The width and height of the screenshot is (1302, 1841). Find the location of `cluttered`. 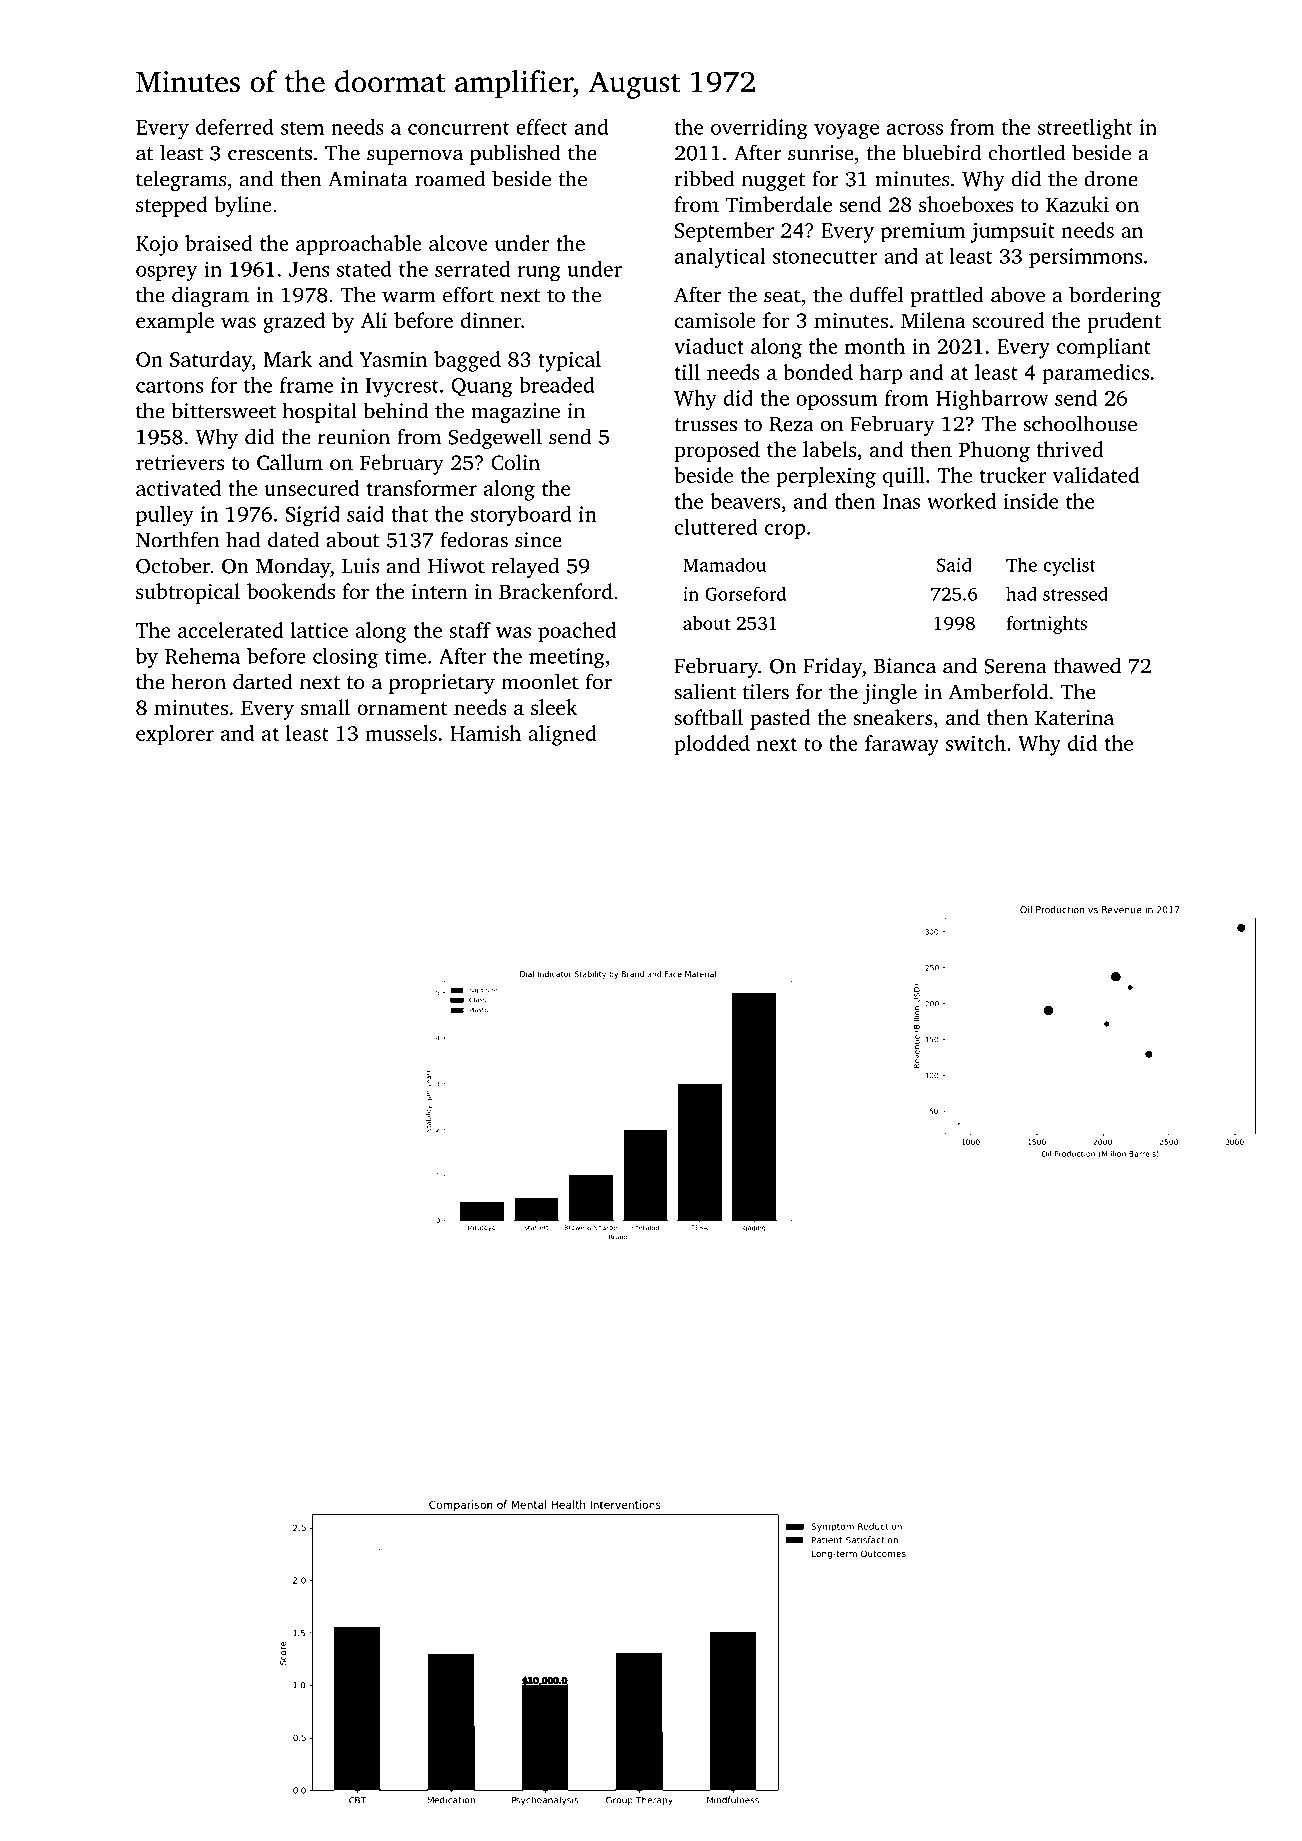

cluttered is located at coordinates (716, 527).
